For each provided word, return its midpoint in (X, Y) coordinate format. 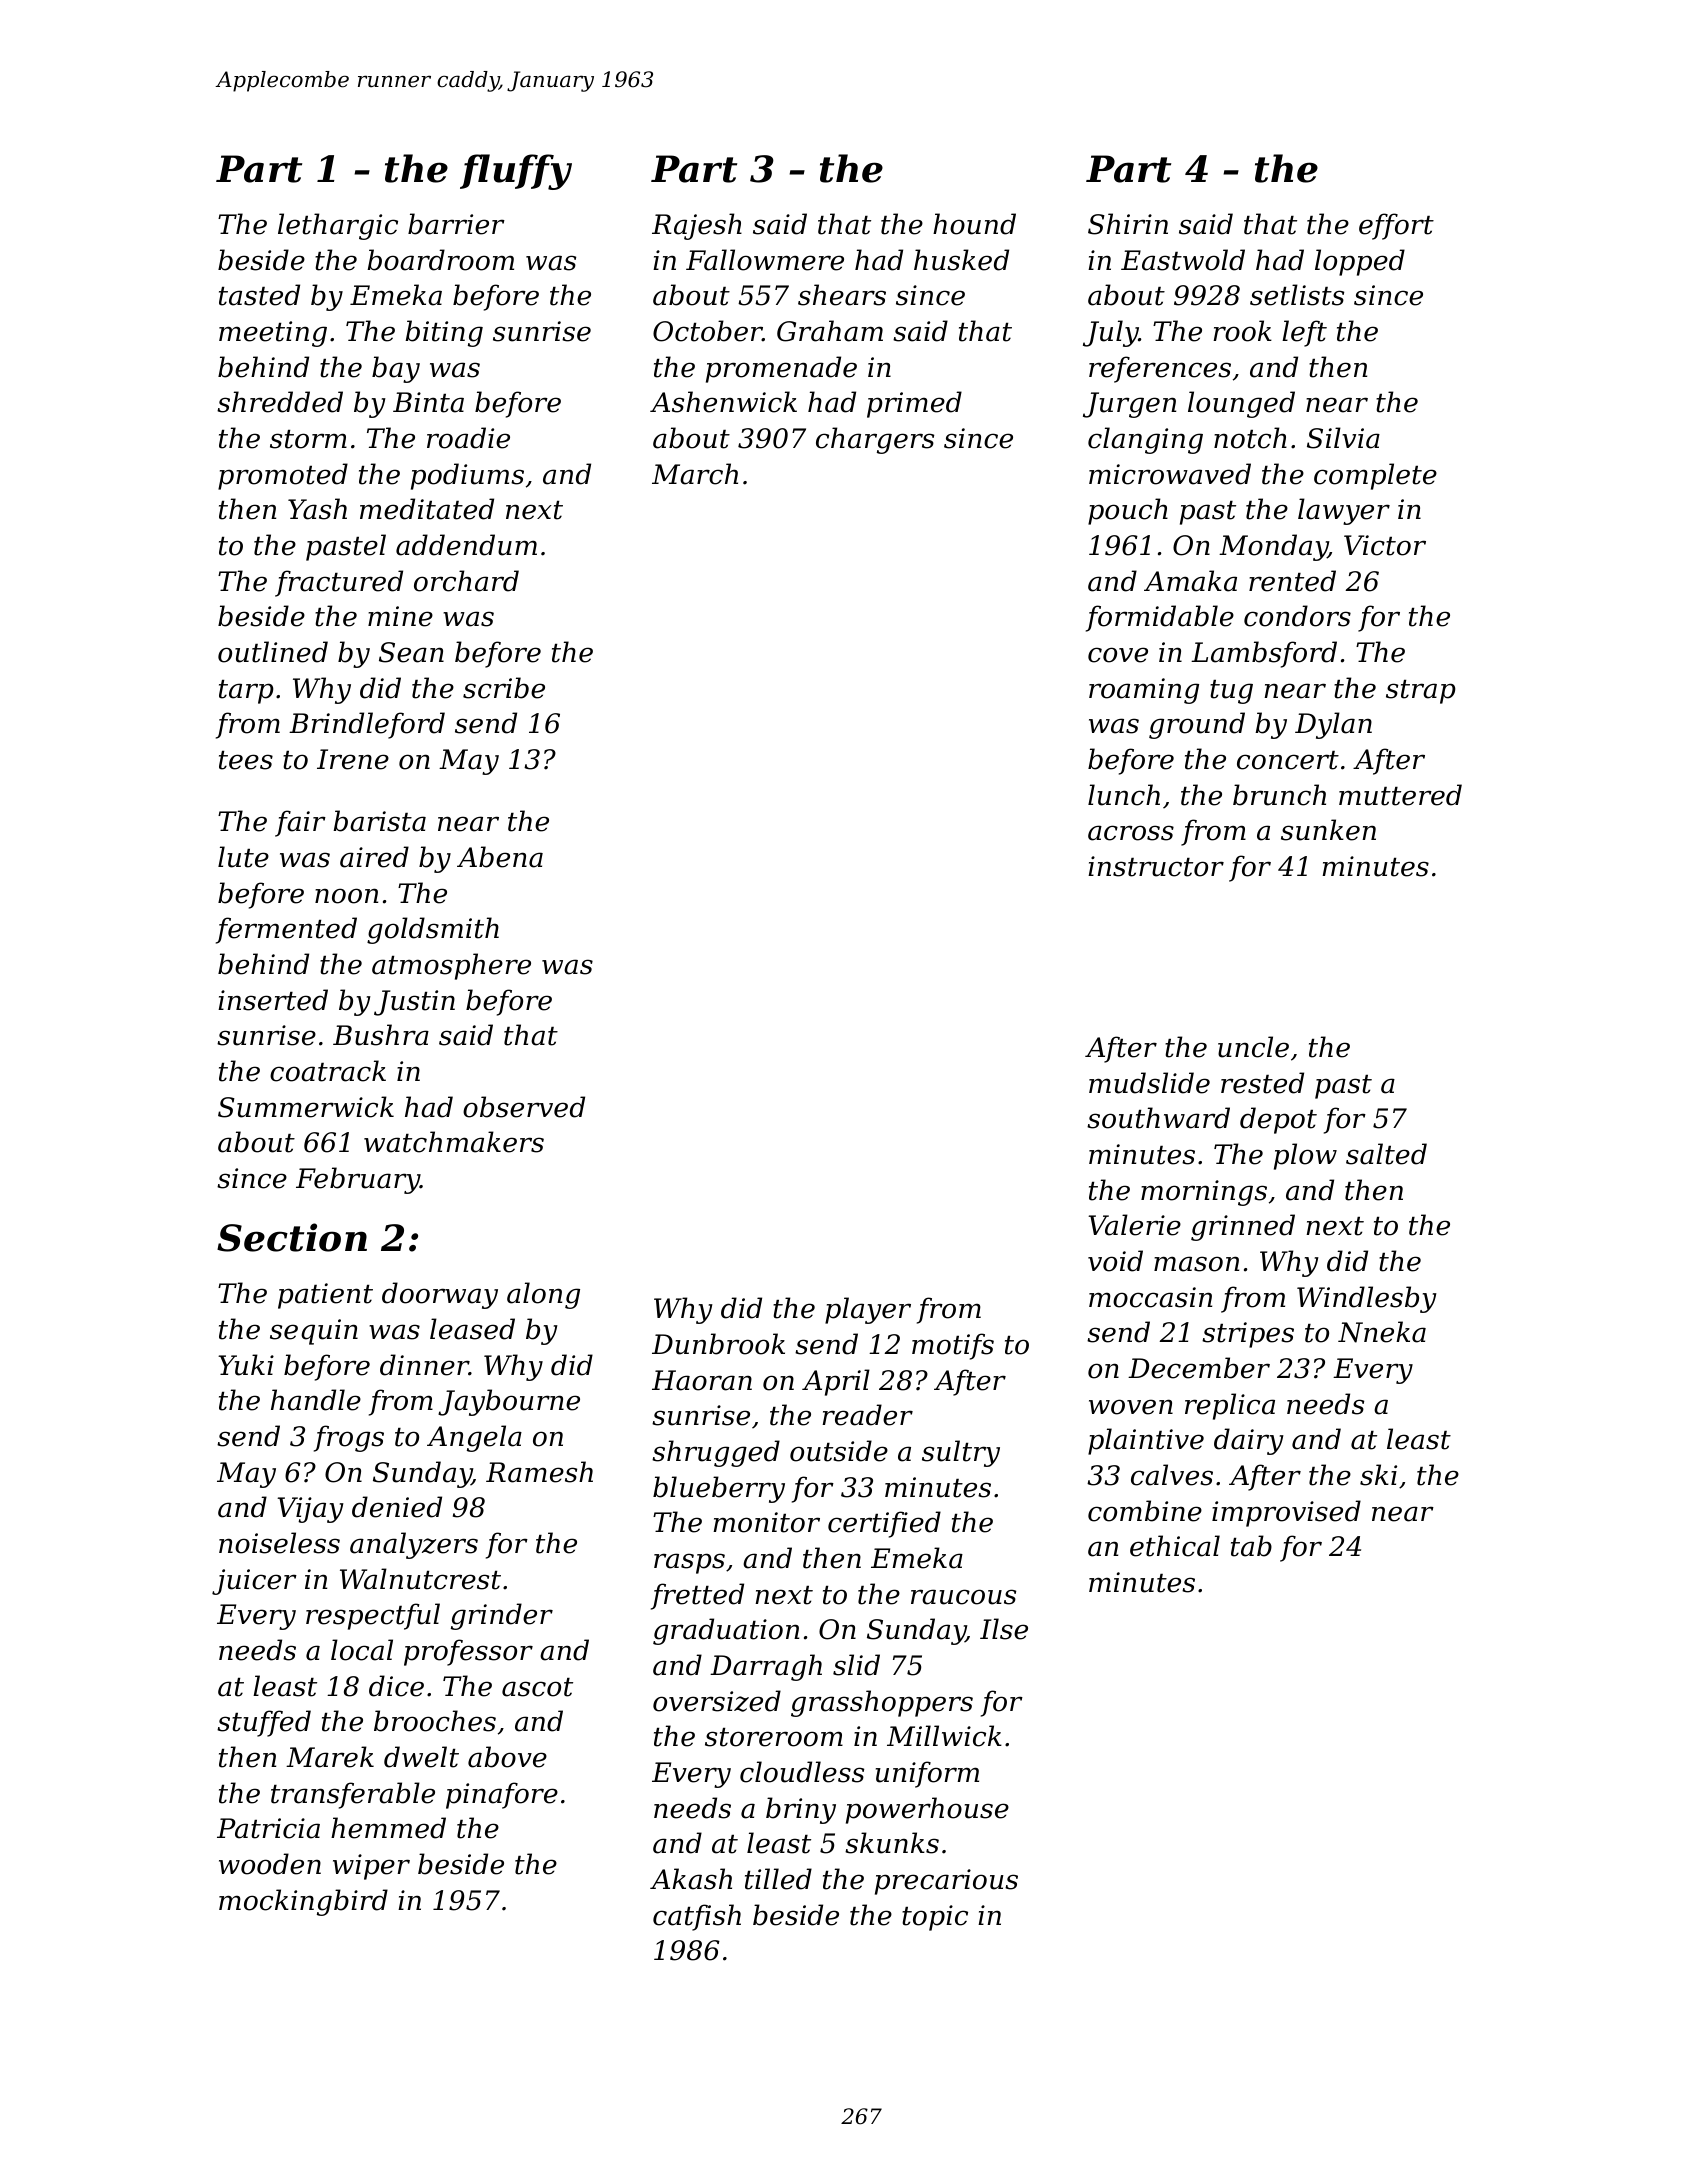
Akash (691, 1879)
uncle (1253, 1047)
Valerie (1134, 1225)
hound (974, 224)
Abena (500, 857)
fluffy (516, 172)
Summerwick (306, 1107)
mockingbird (303, 1902)
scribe (504, 688)
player (868, 1310)
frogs (349, 1438)
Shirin (1128, 224)
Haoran (702, 1380)
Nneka (1382, 1332)
